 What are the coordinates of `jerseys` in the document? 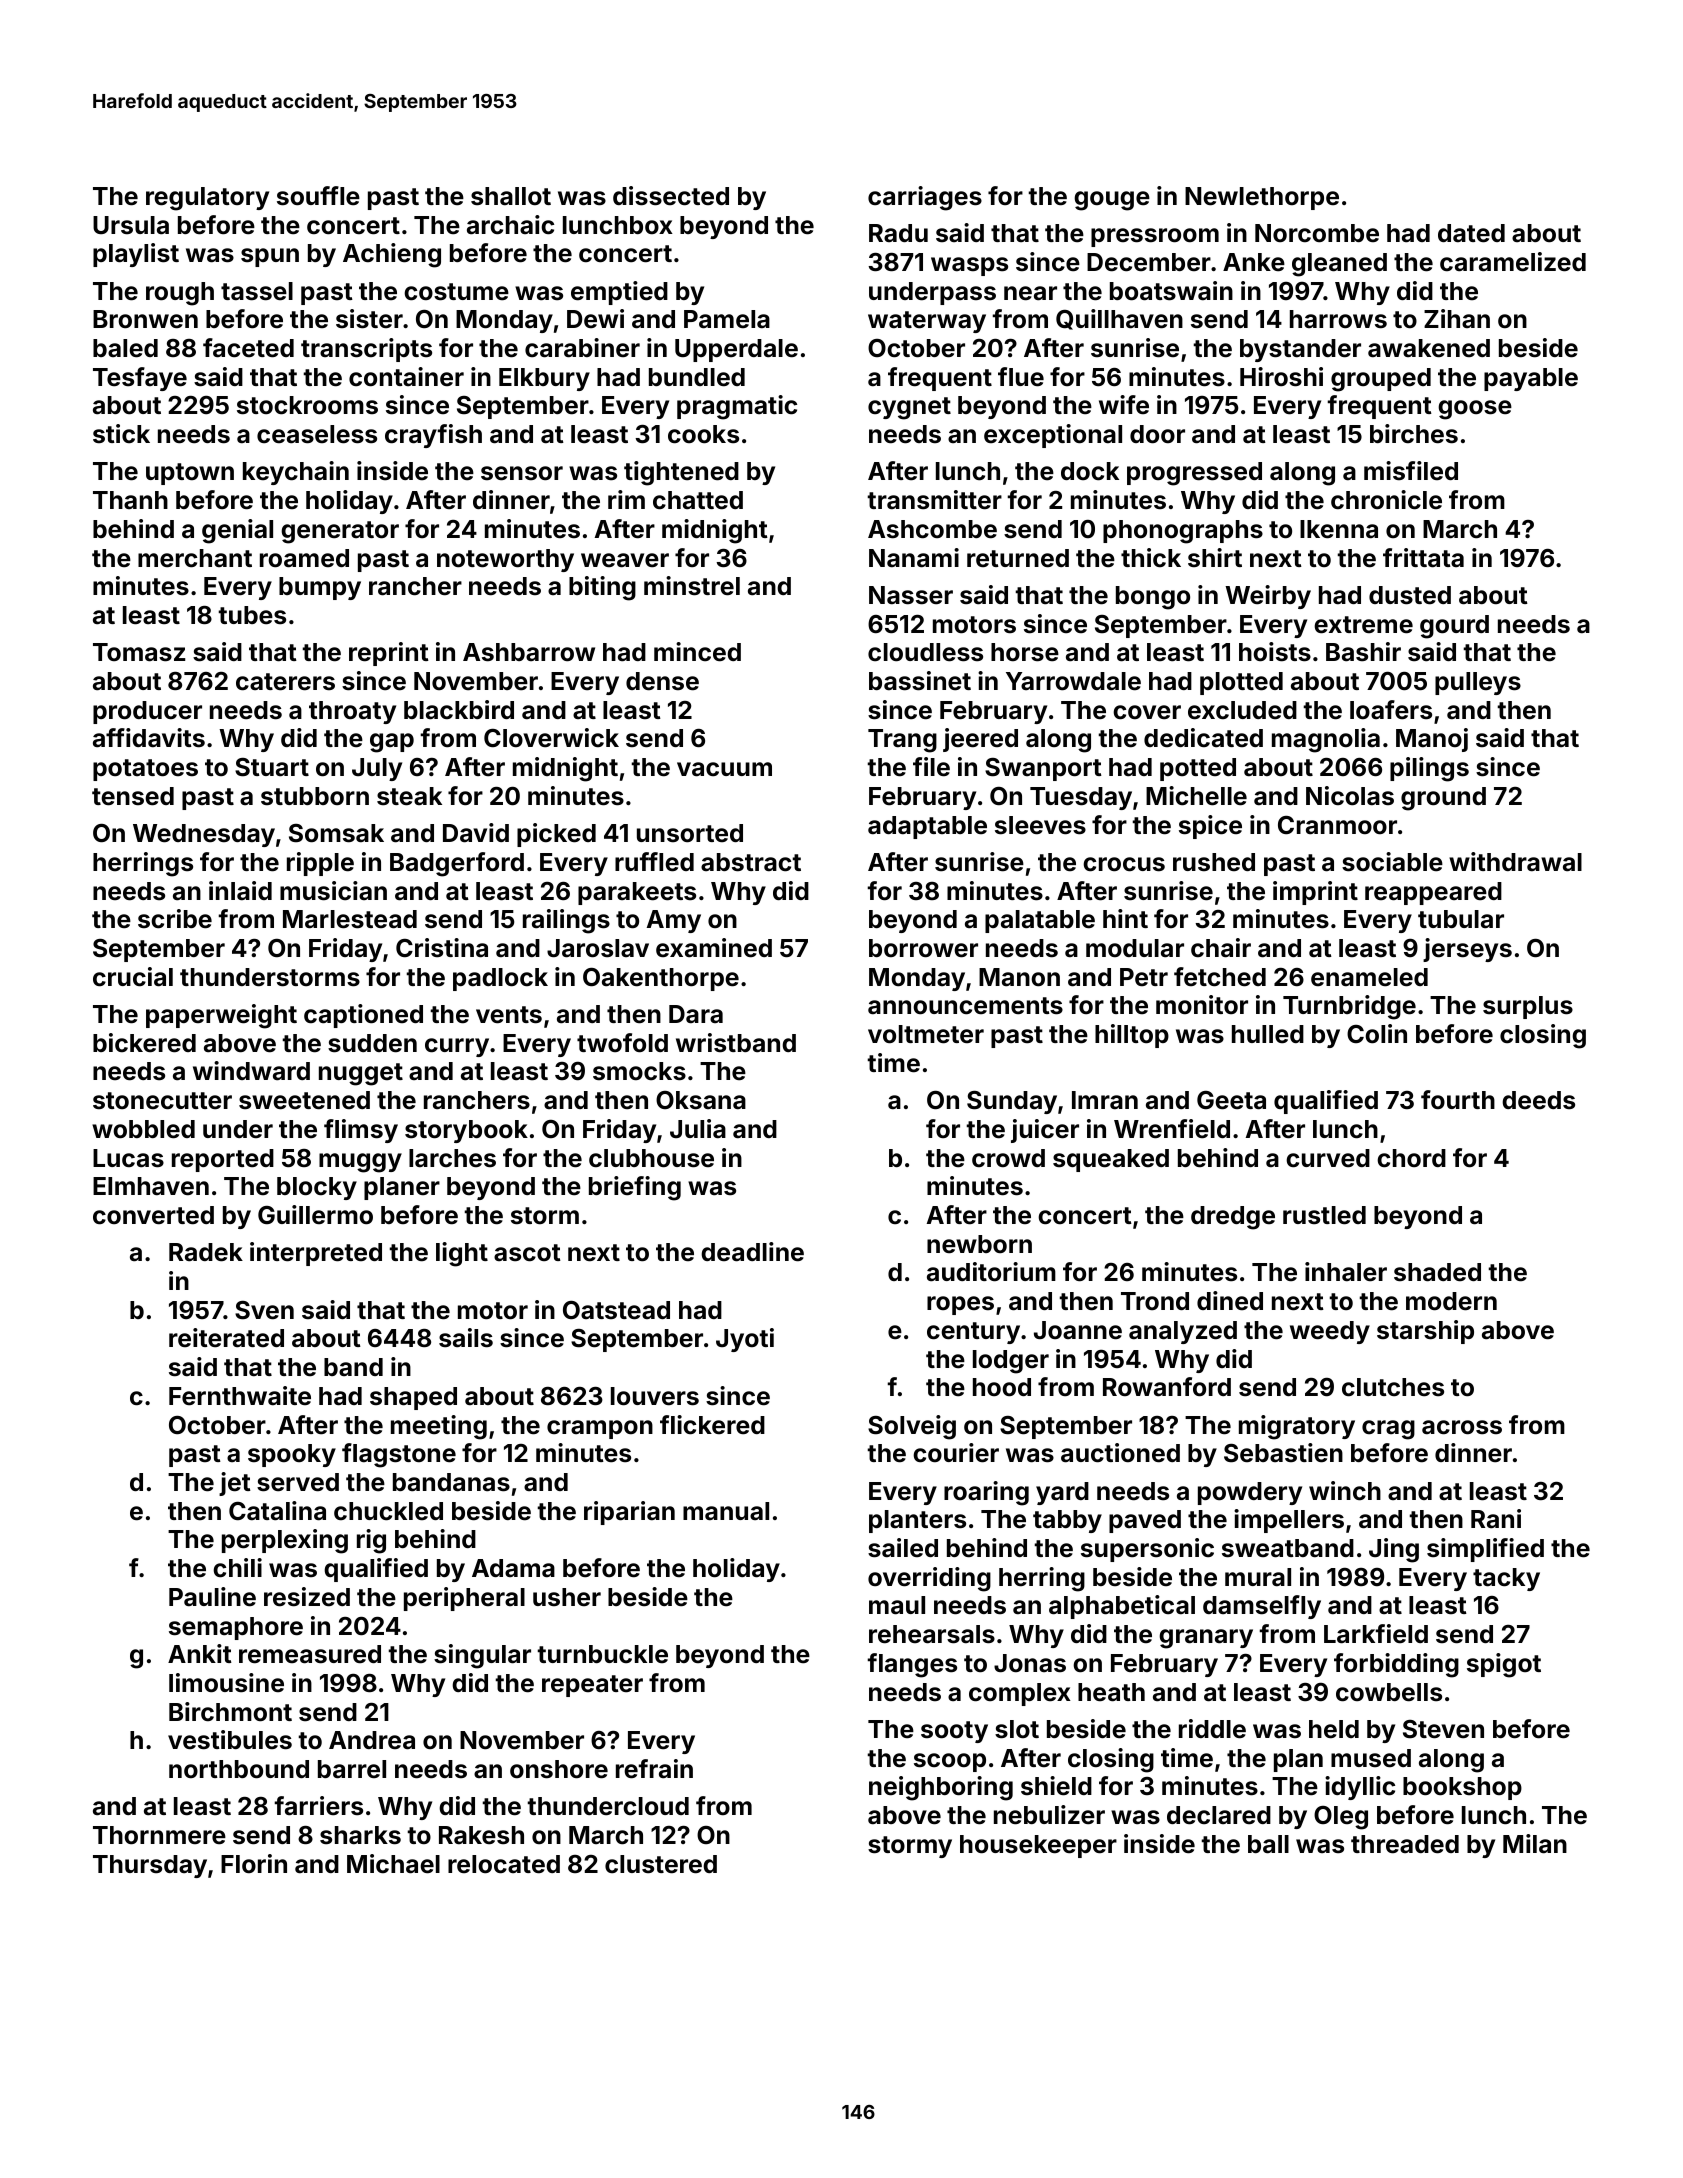 It's located at (1467, 950).
